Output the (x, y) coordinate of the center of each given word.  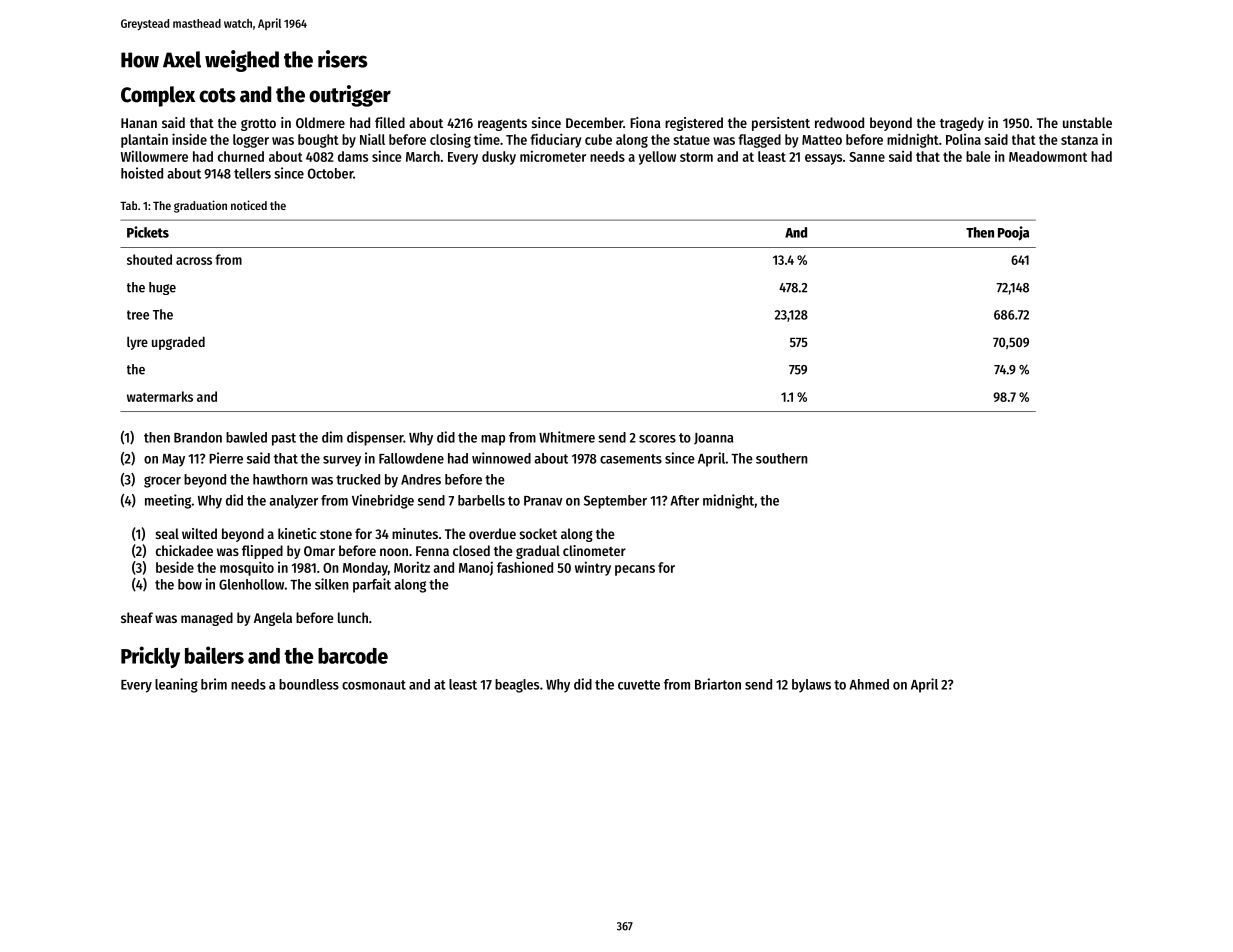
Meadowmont (1048, 156)
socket (538, 533)
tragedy (962, 124)
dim (332, 437)
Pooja (1013, 233)
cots (217, 95)
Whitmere (567, 437)
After (684, 500)
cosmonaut (374, 685)
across (194, 261)
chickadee (184, 550)
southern (782, 458)
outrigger (350, 96)
